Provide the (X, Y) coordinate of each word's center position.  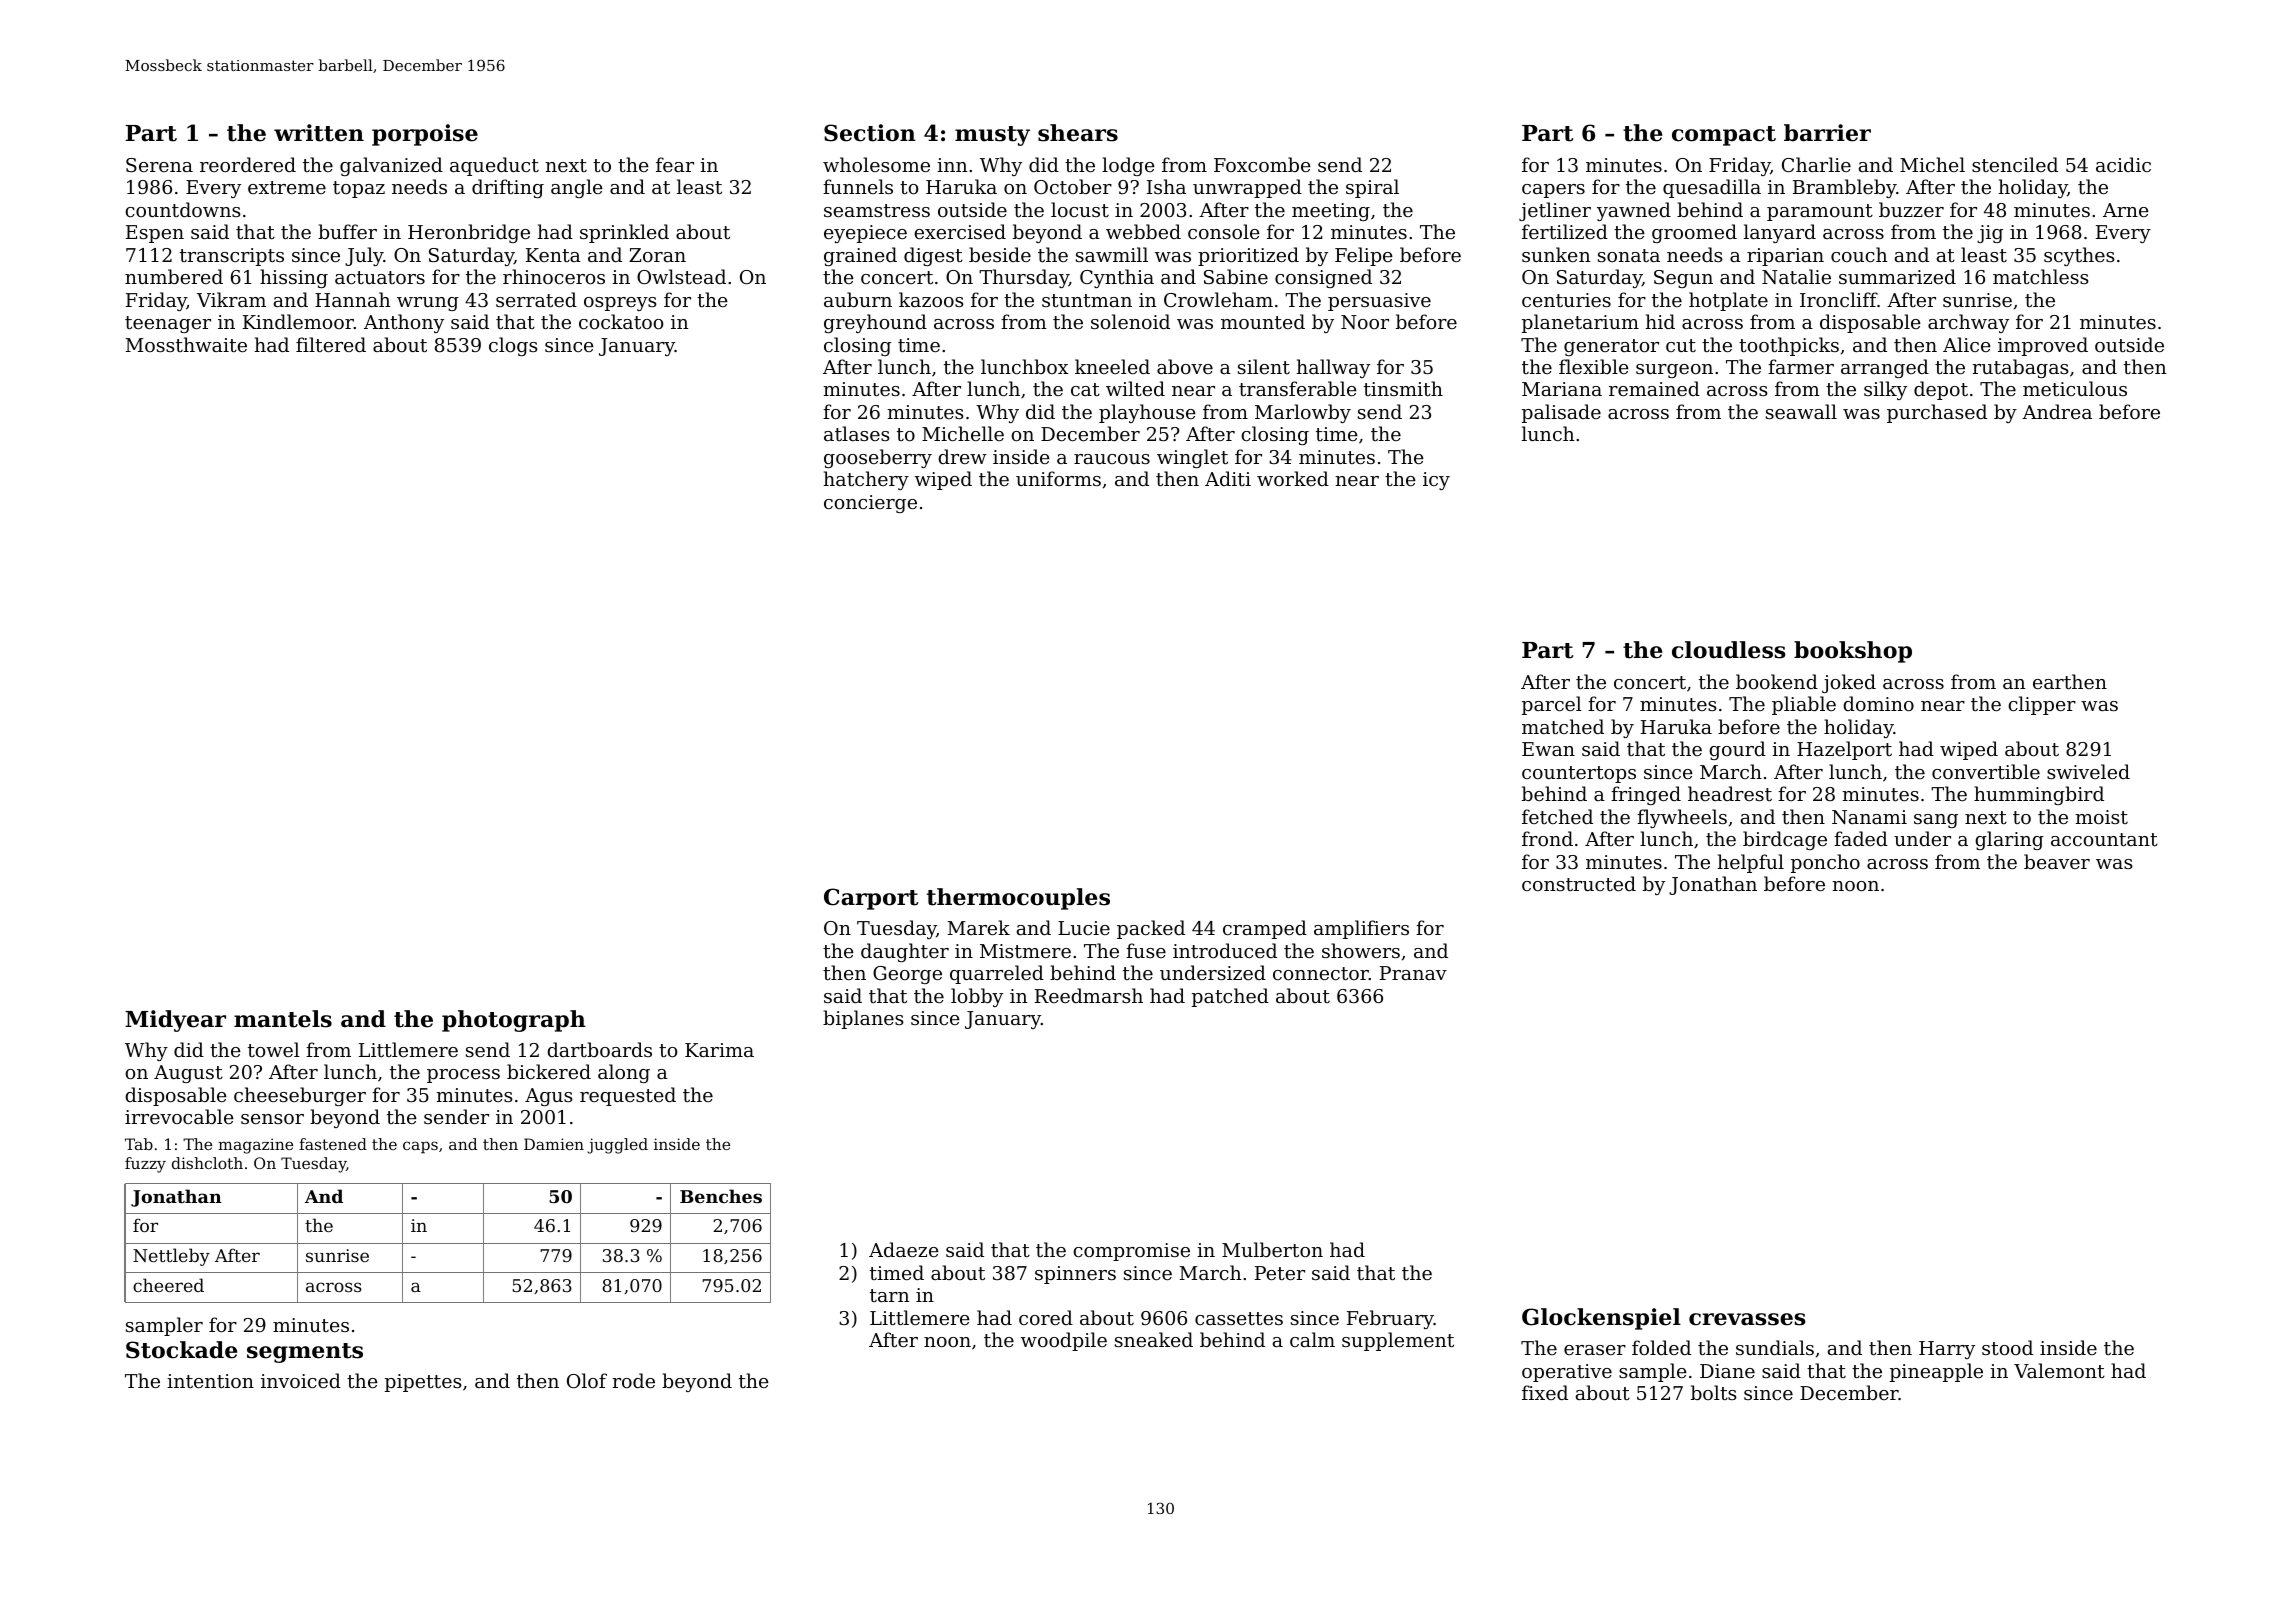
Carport (871, 899)
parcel (1552, 705)
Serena (159, 165)
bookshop (1853, 652)
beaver (2057, 861)
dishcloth (207, 1163)
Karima (719, 1050)
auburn (858, 299)
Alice (1967, 344)
